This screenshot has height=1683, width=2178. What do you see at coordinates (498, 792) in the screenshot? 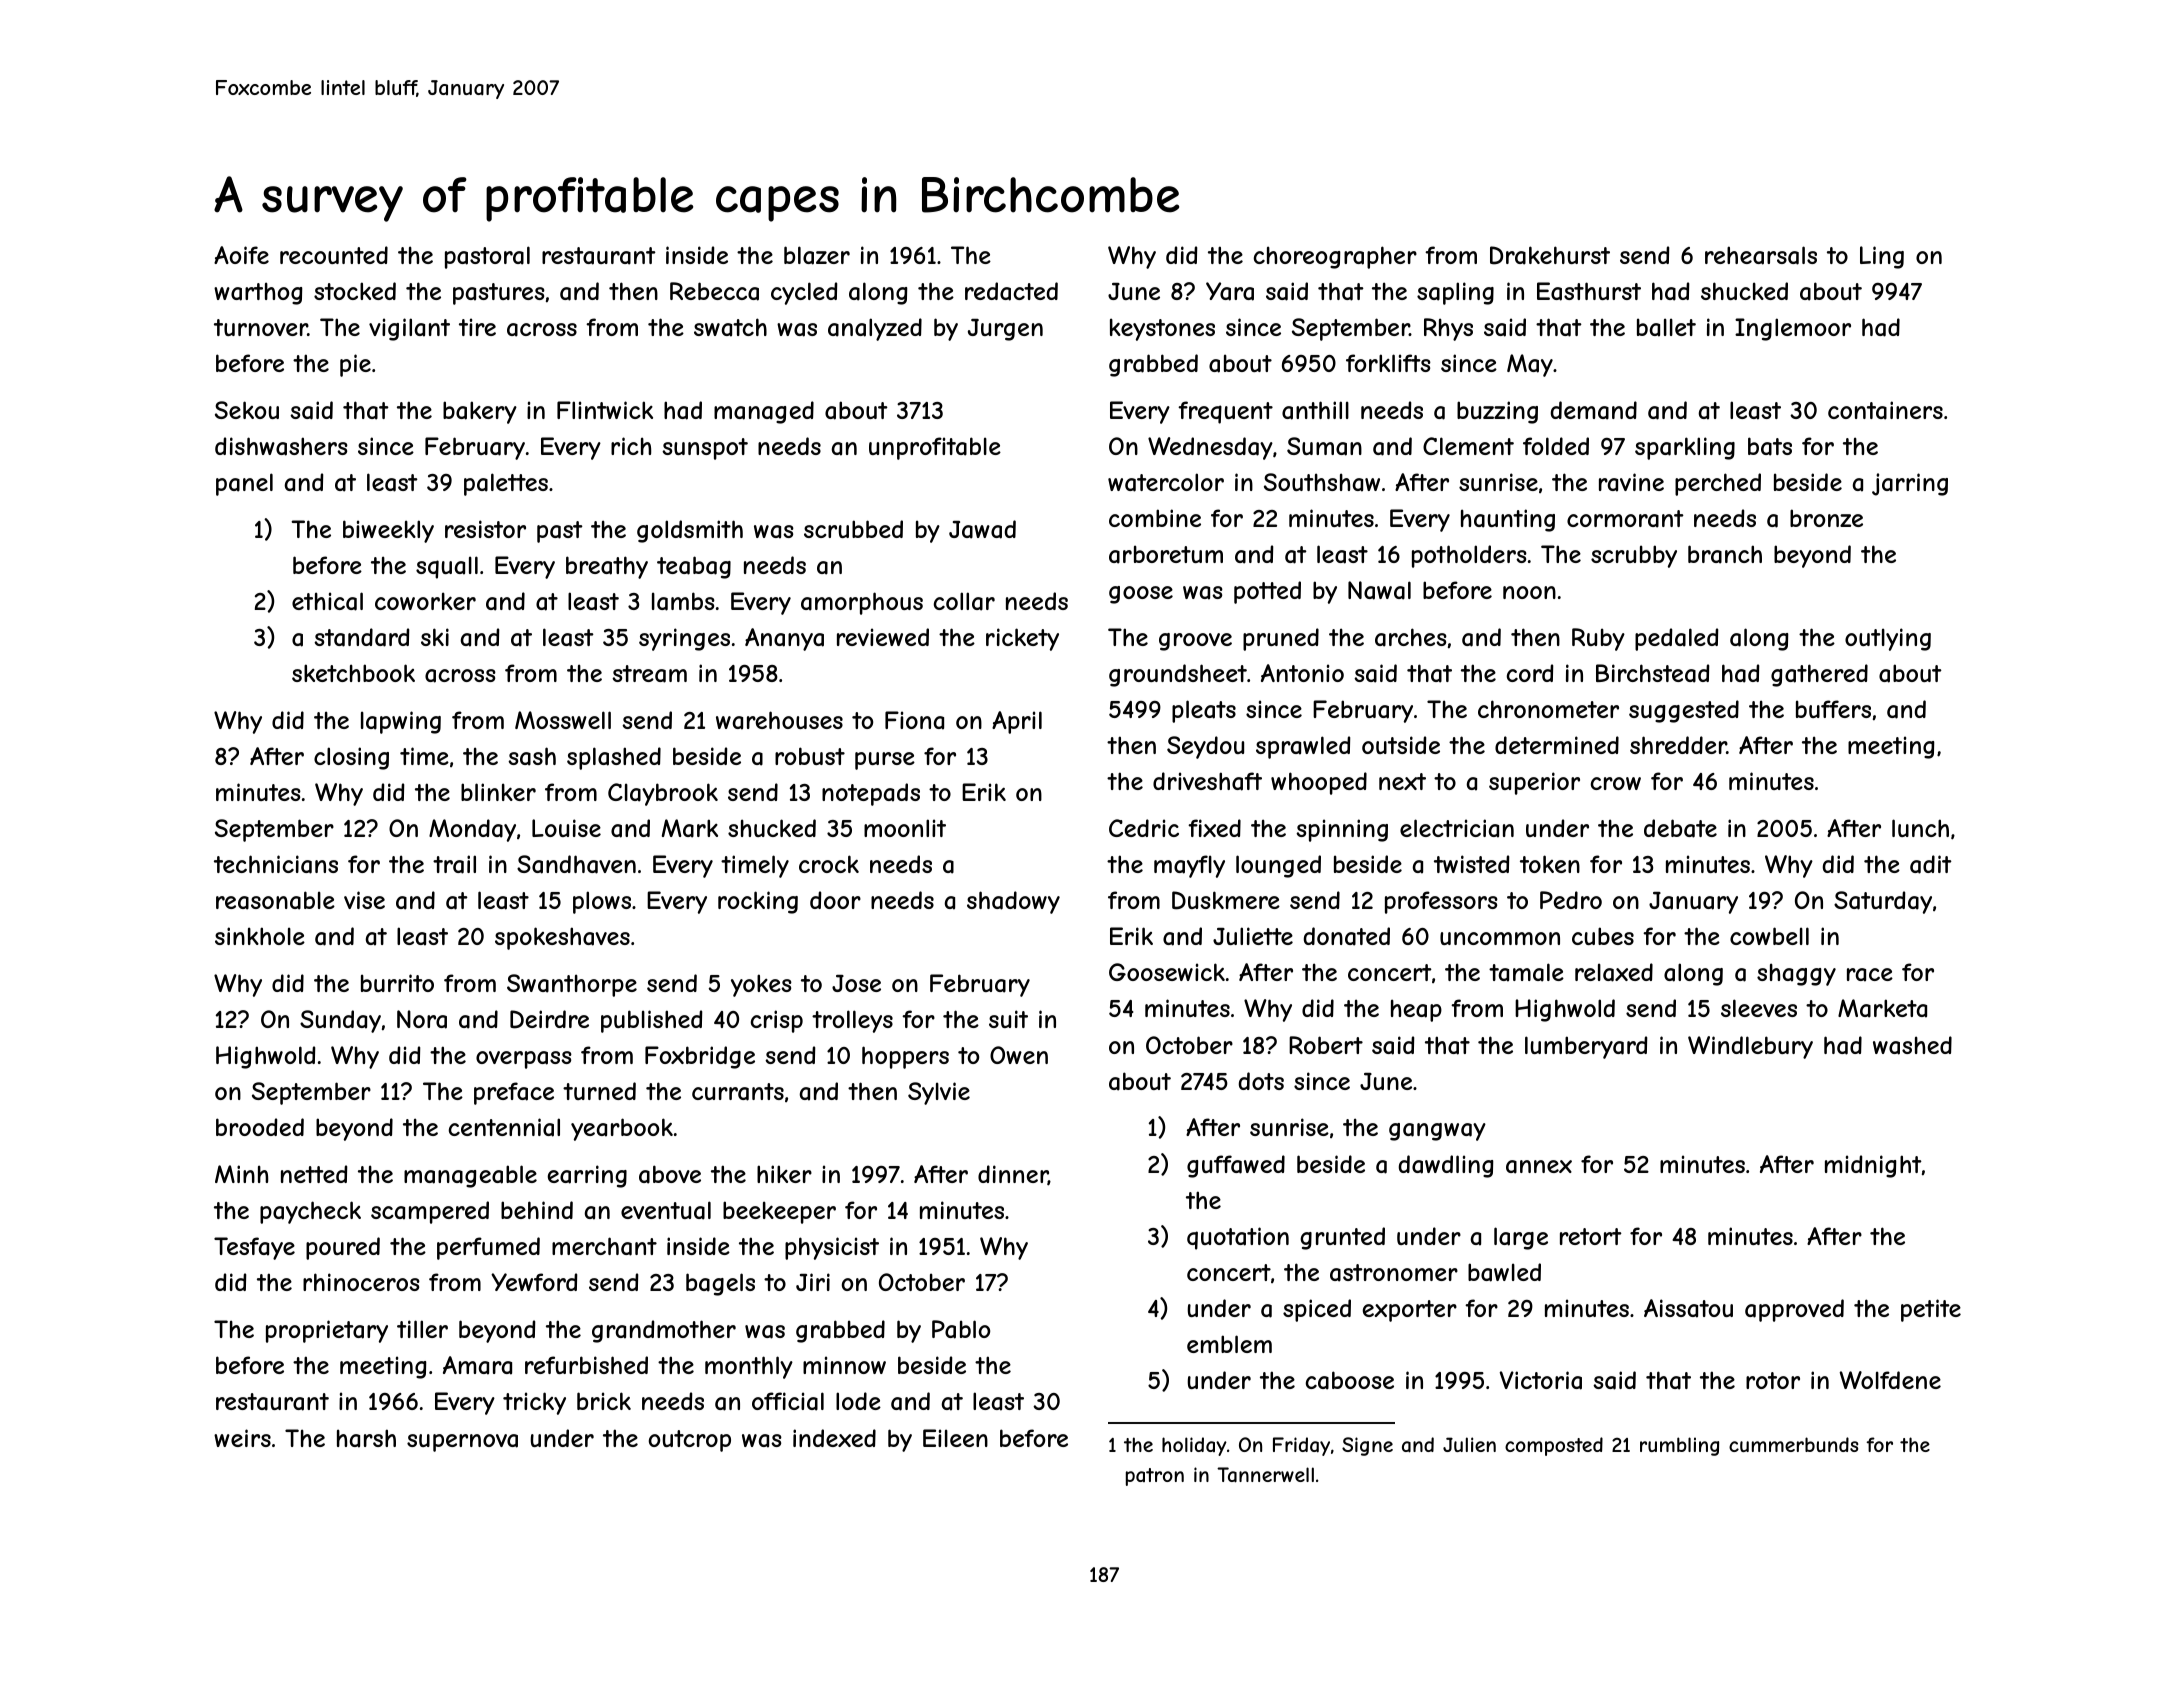
I see `blinker` at bounding box center [498, 792].
